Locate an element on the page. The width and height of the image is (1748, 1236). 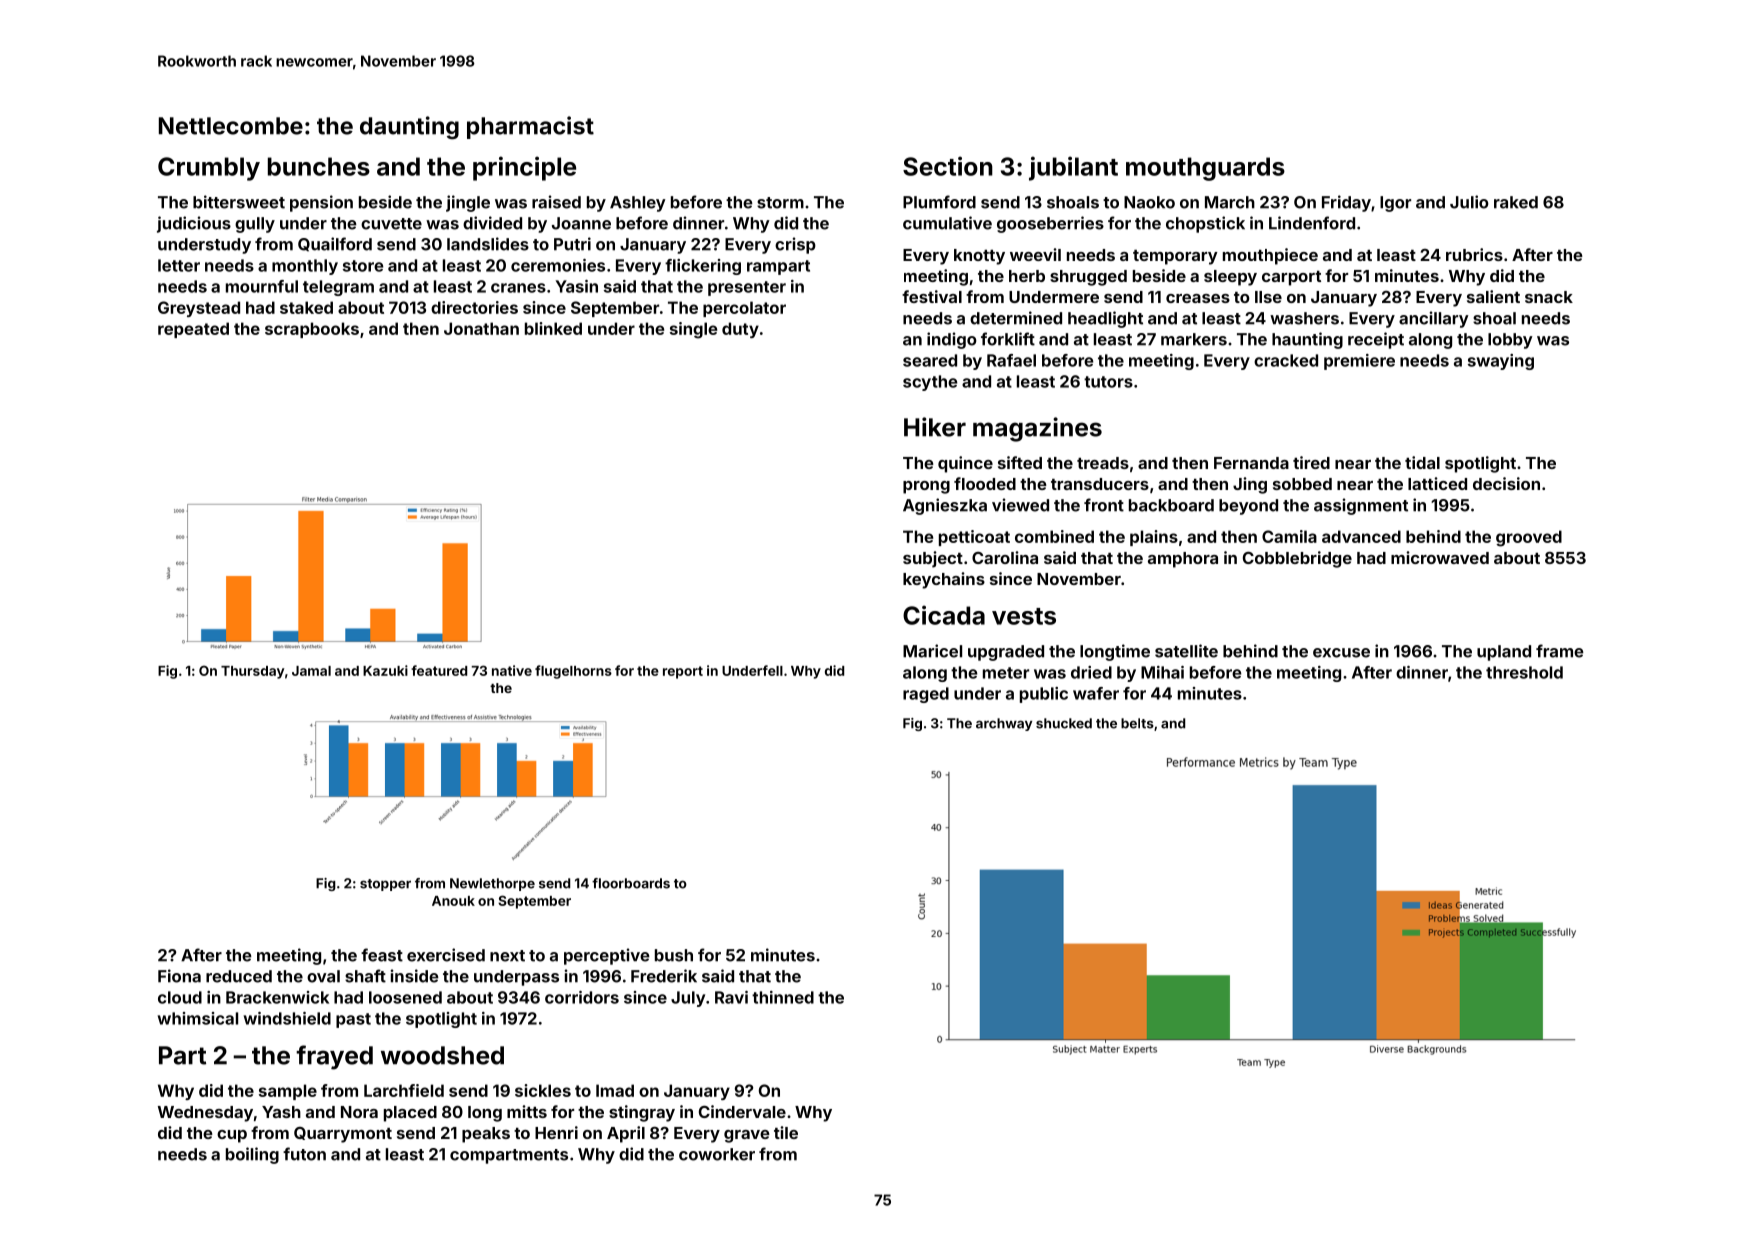
transducers is located at coordinates (1100, 484).
